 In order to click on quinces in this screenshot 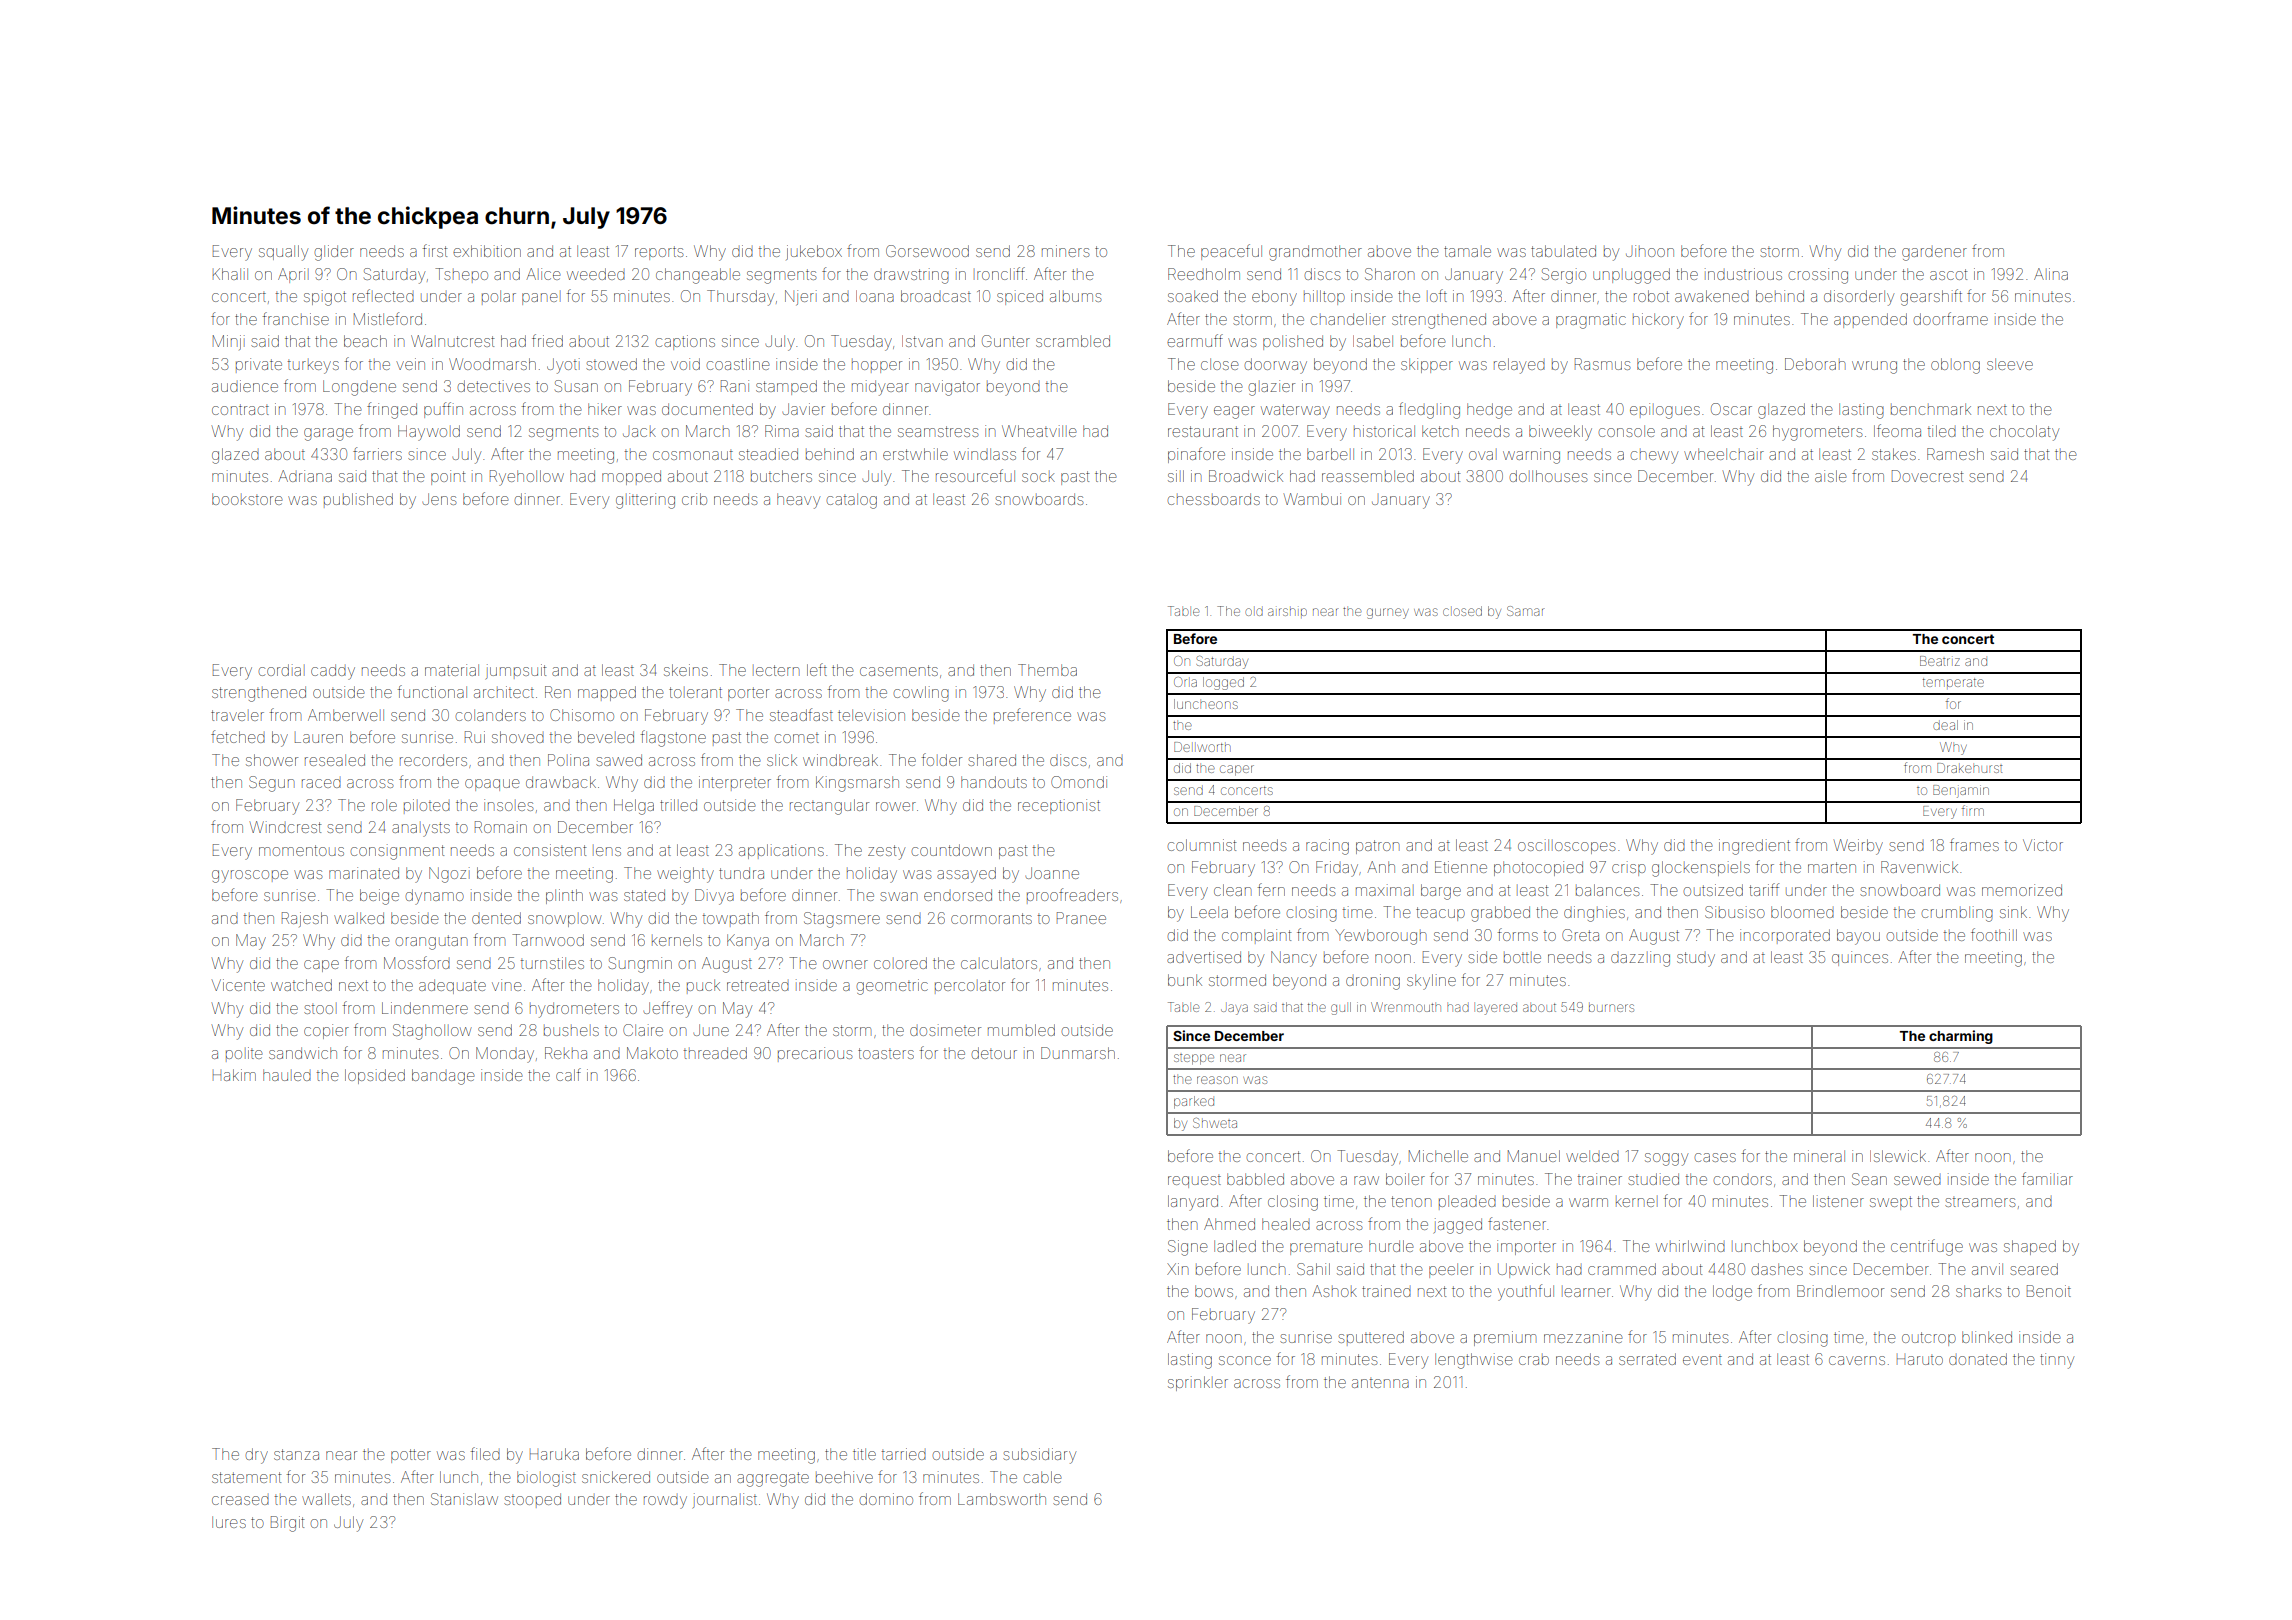, I will do `click(1860, 958)`.
